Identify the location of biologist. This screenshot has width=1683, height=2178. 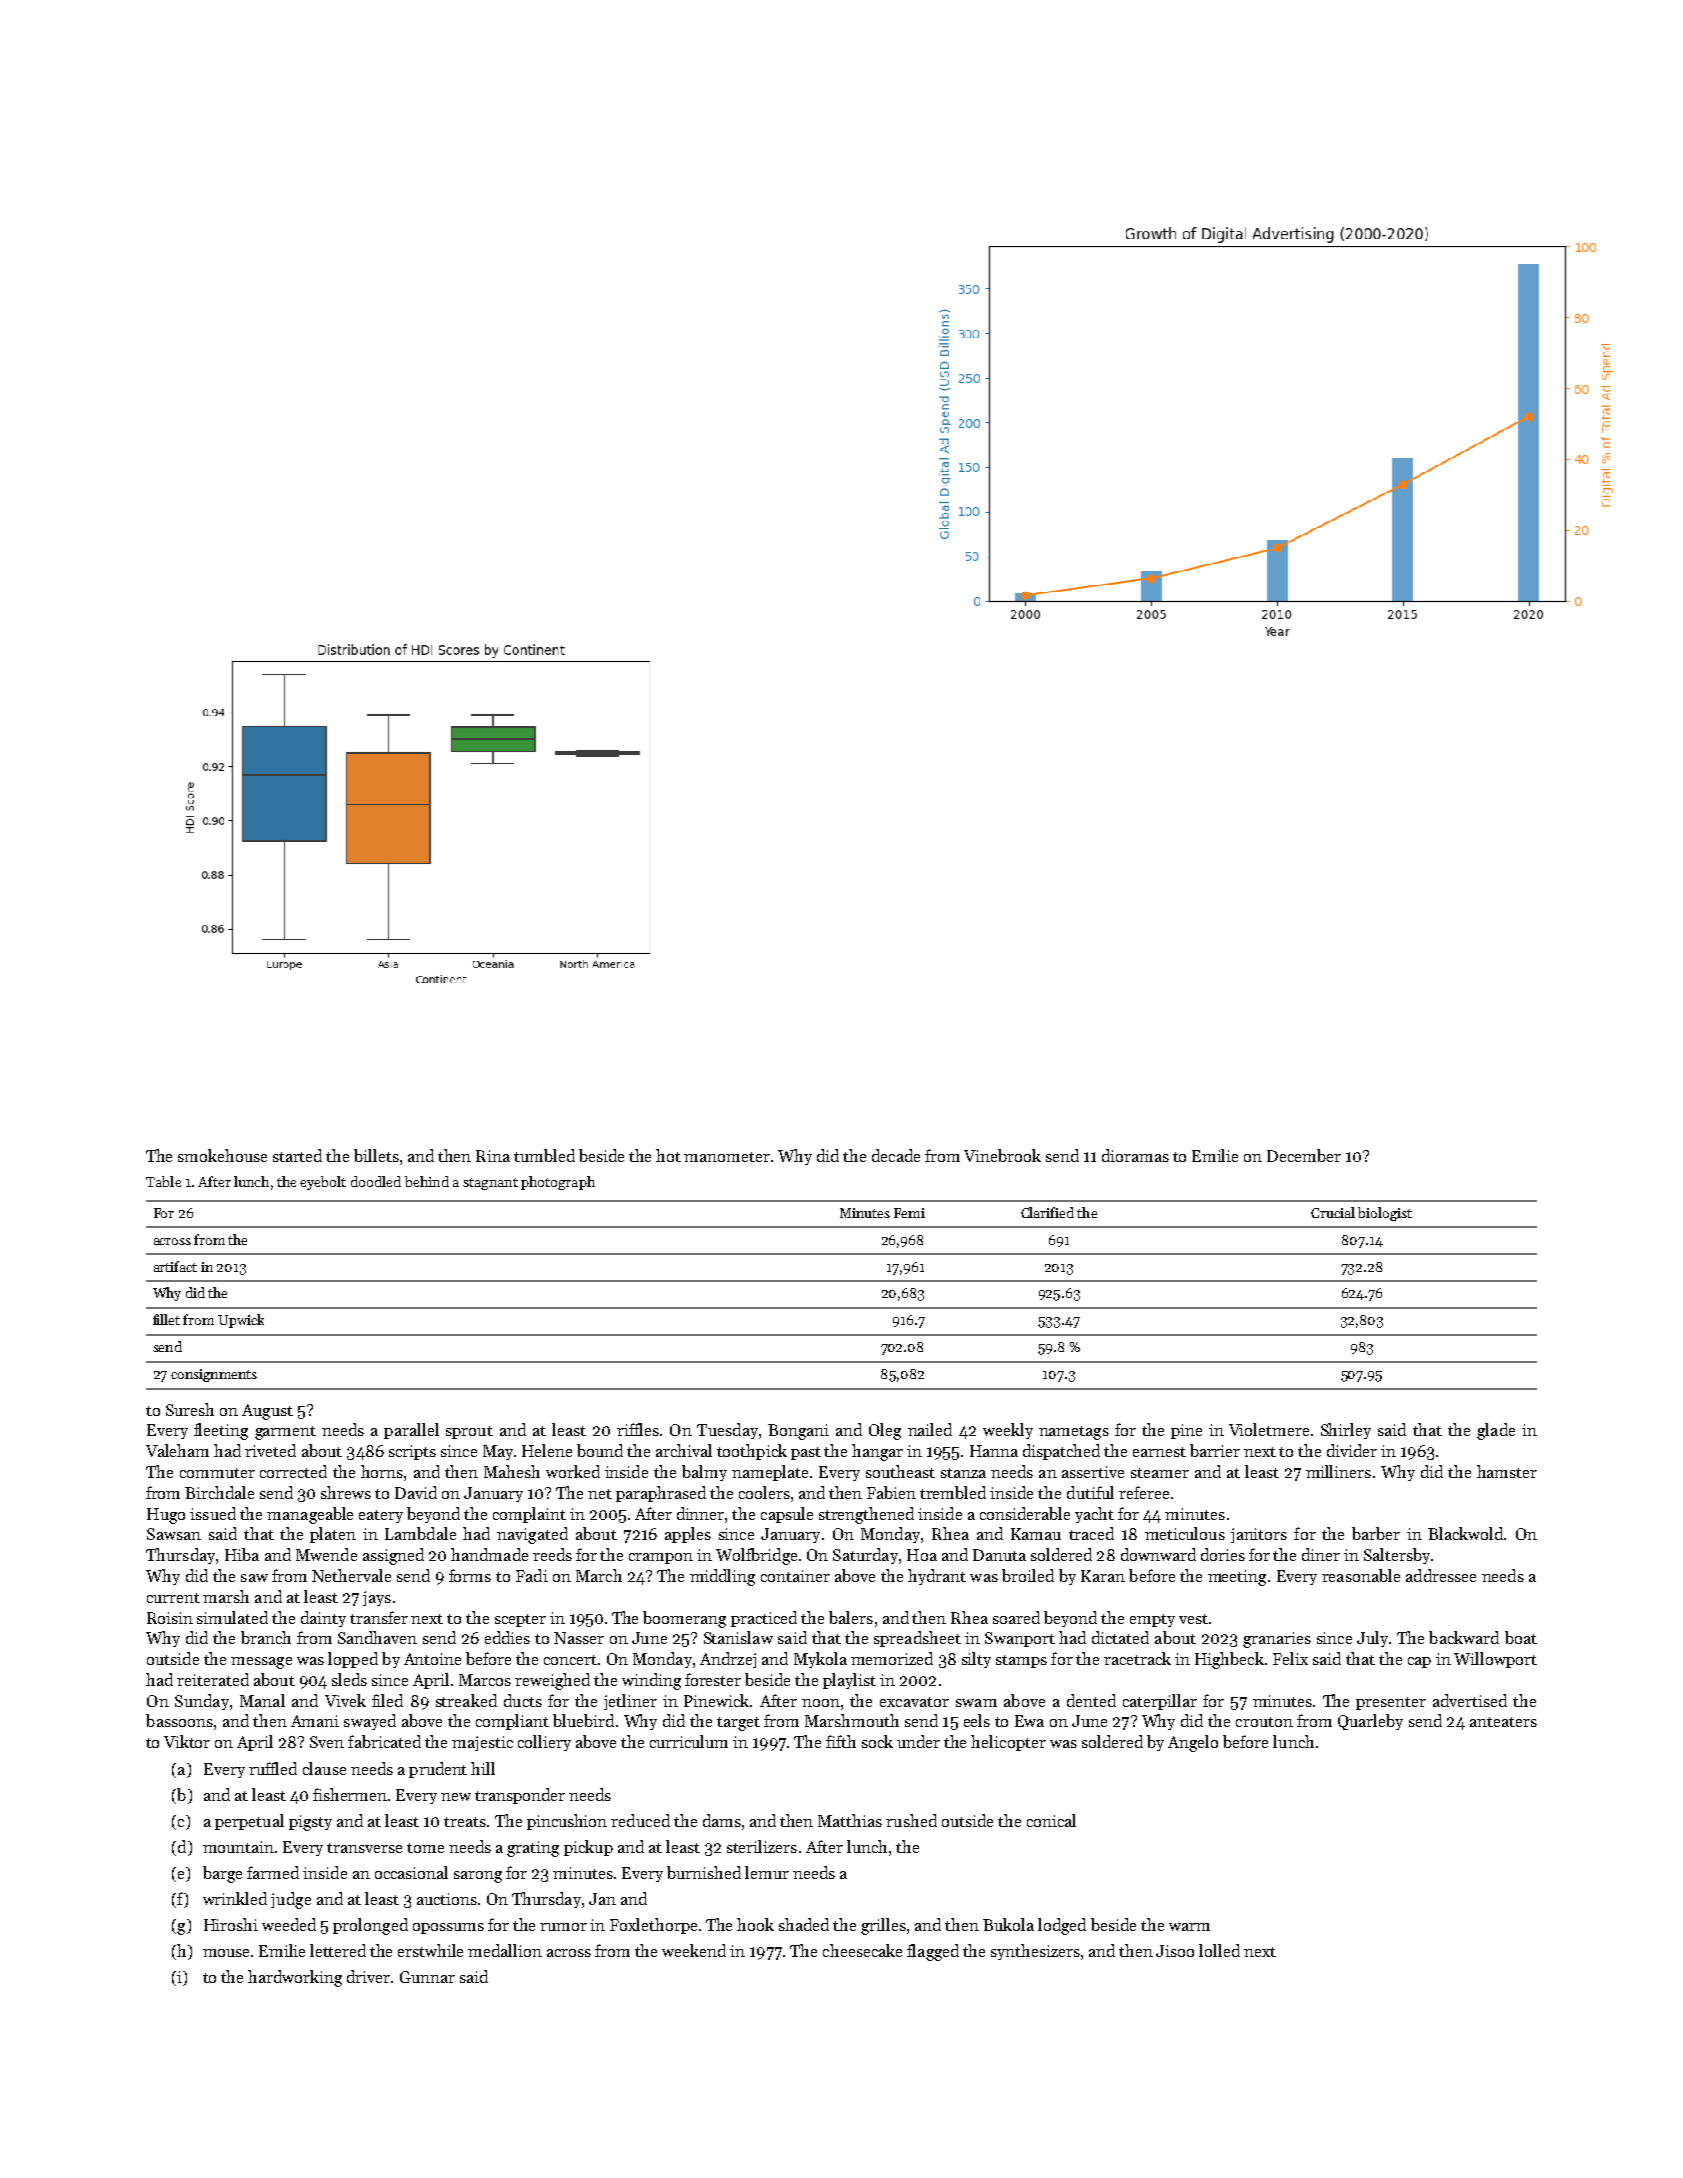
(1385, 1214).
